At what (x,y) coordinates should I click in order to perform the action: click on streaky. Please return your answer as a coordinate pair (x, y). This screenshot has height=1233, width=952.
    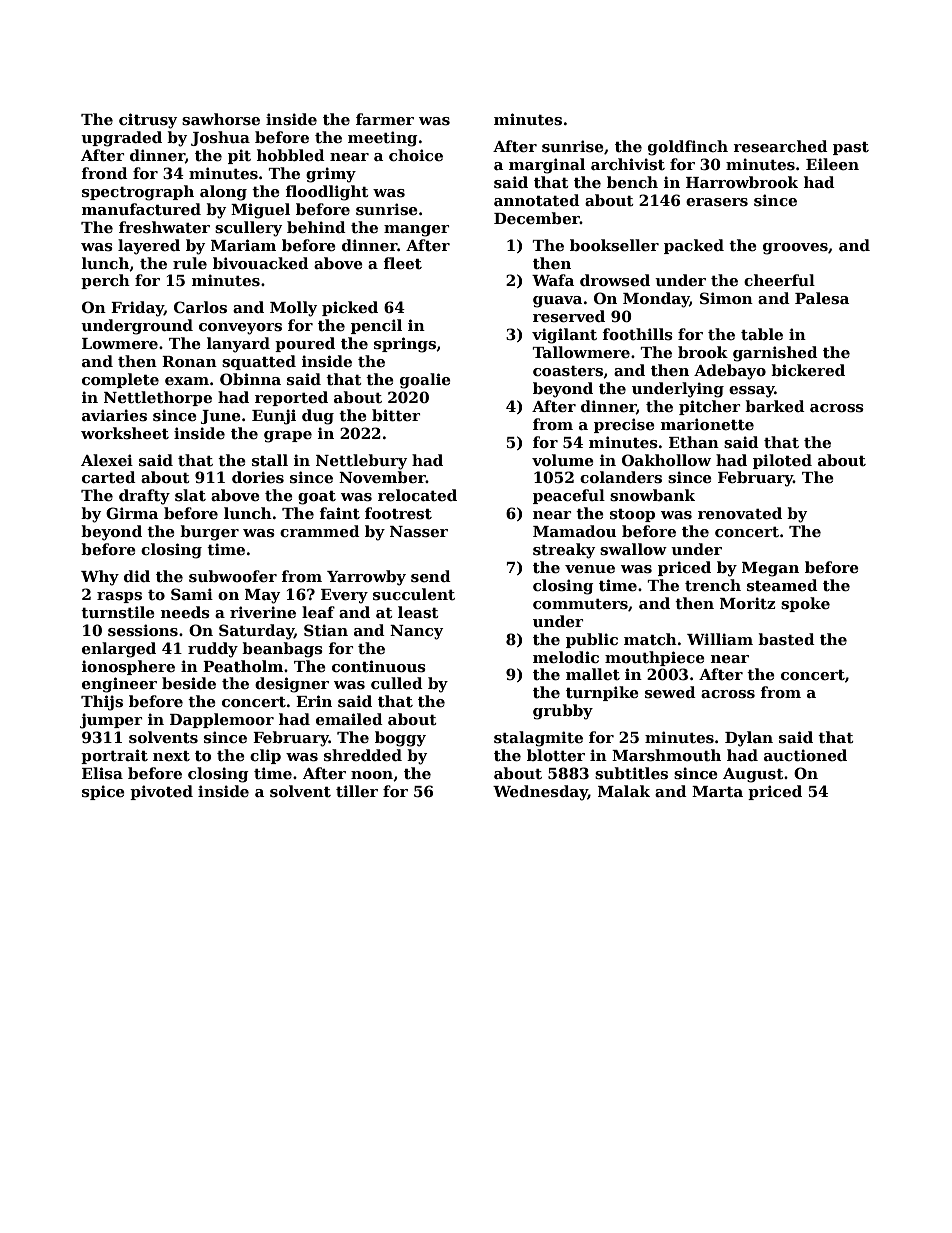
    Looking at the image, I should click on (564, 551).
